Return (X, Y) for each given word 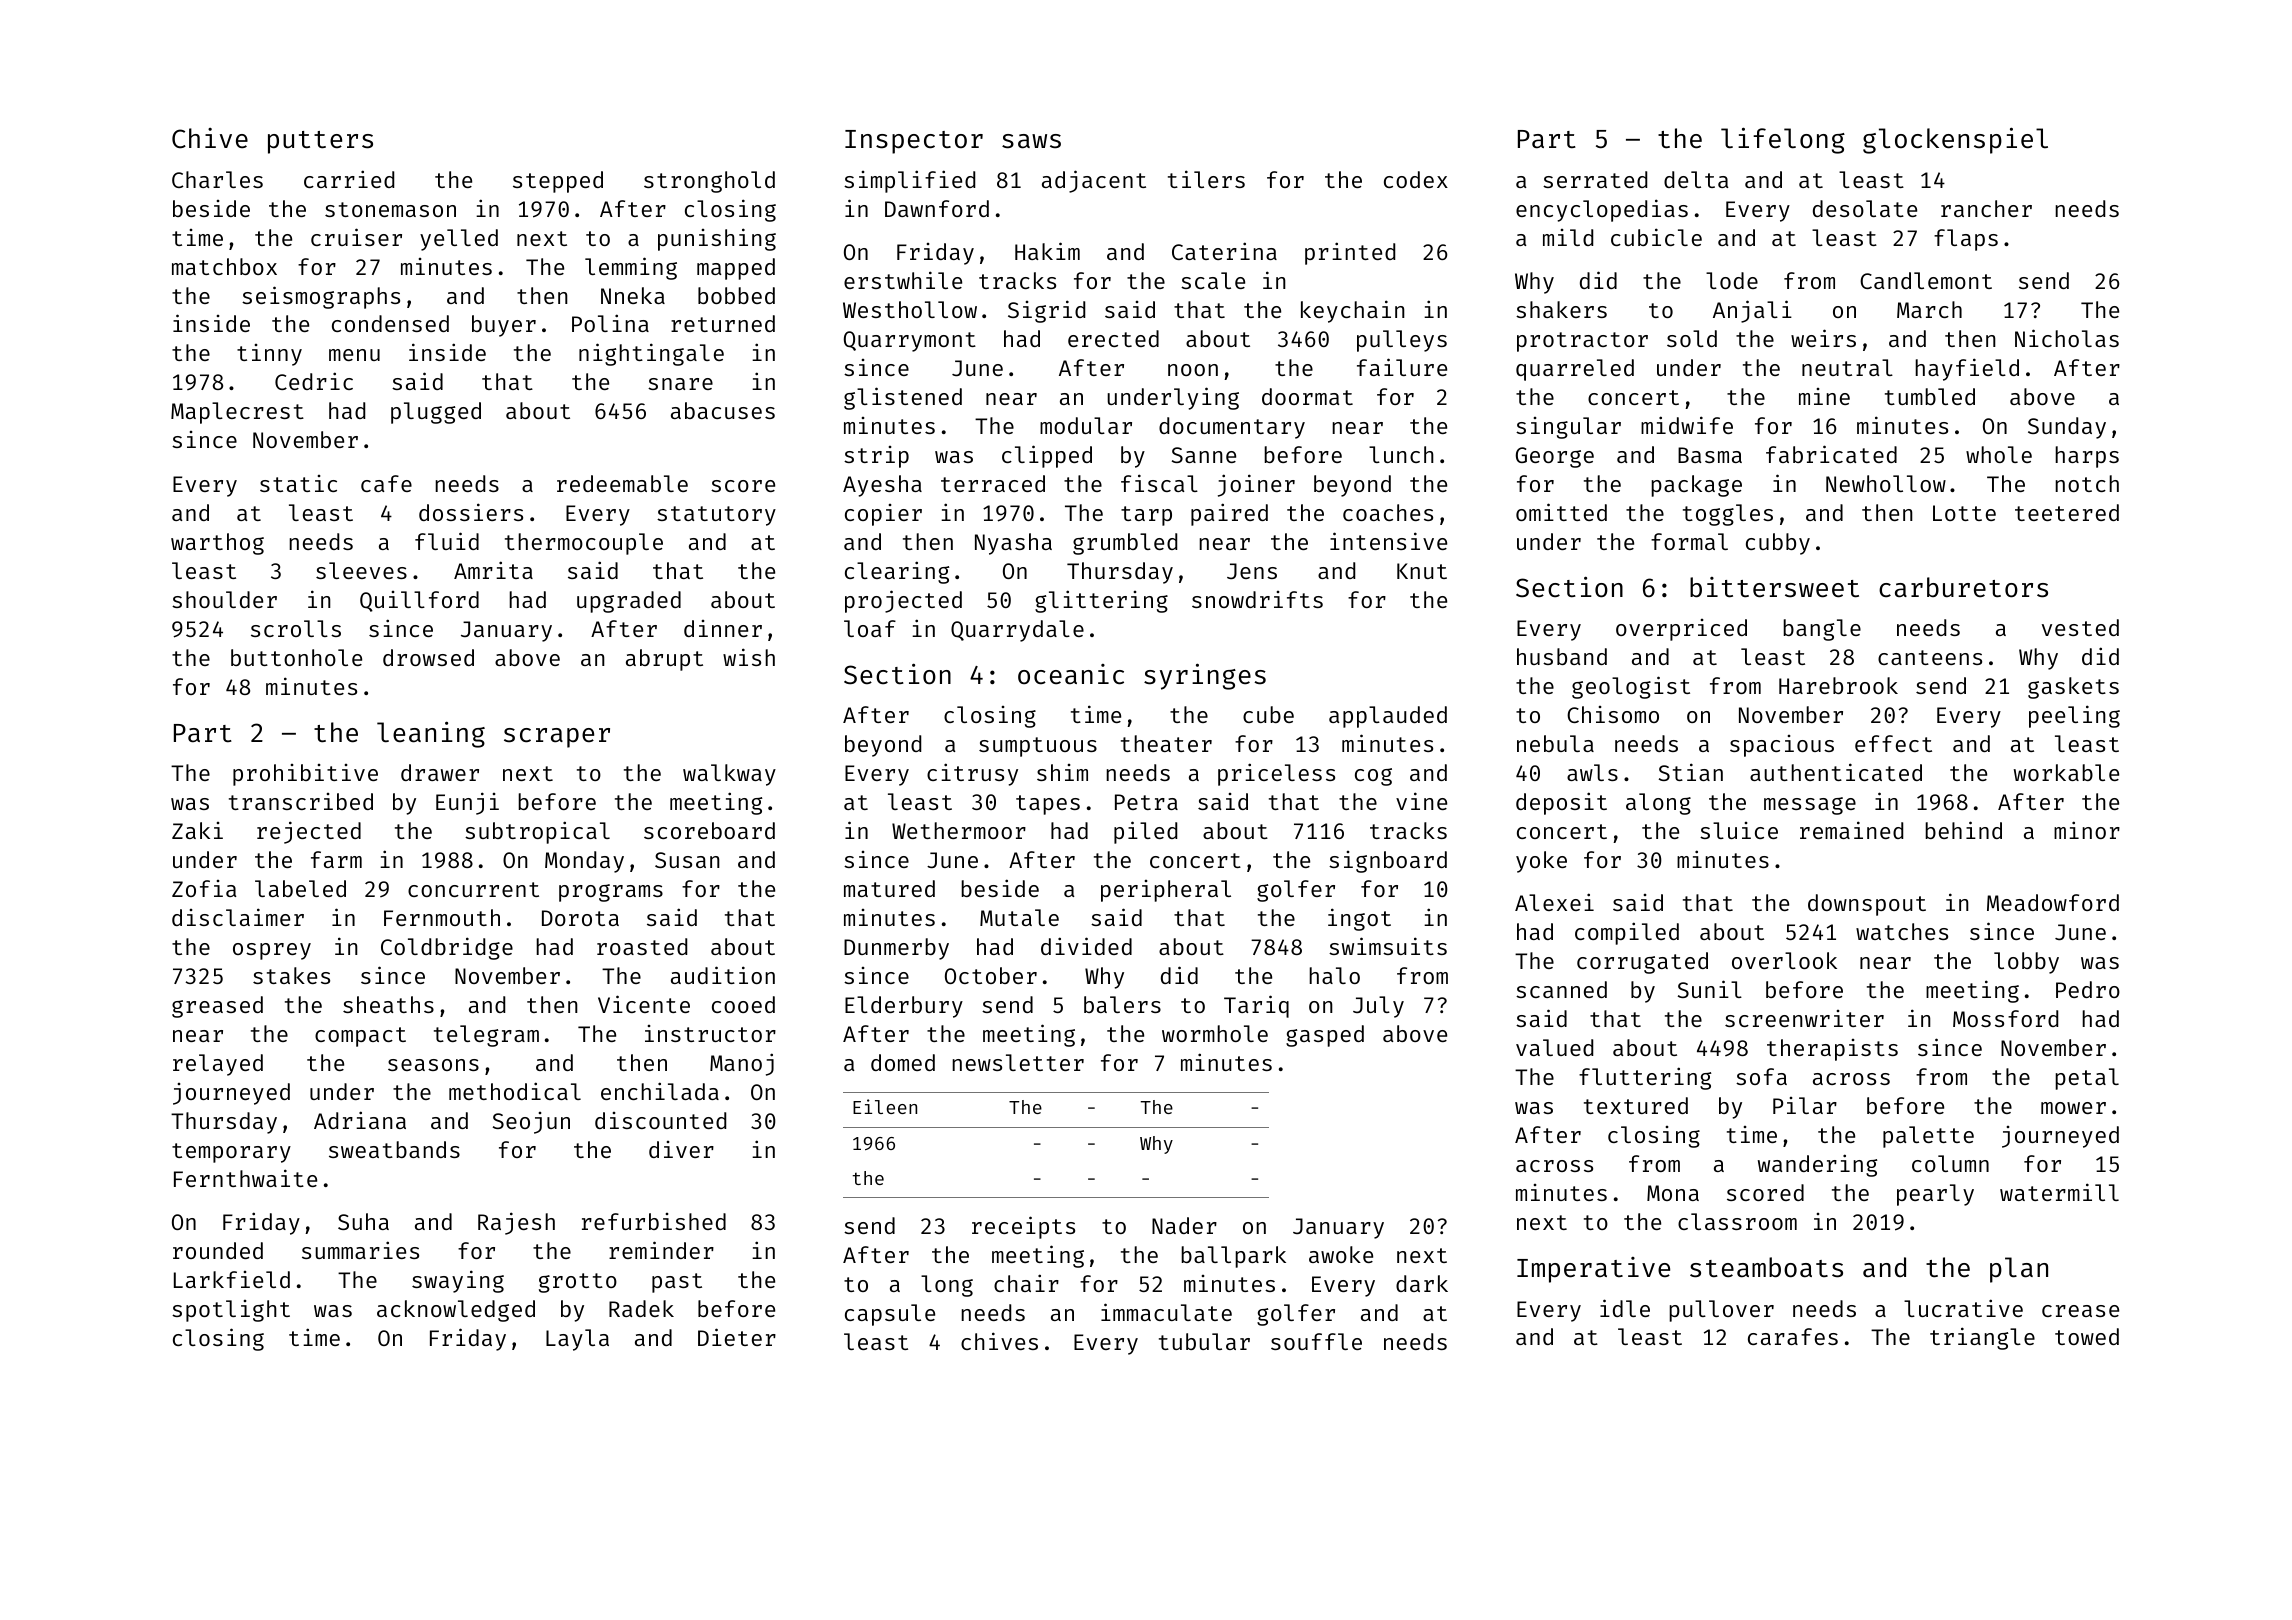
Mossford (2005, 1018)
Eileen (885, 1106)
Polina (610, 323)
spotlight (231, 1311)
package (1696, 486)
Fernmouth (442, 917)
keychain (1353, 311)
